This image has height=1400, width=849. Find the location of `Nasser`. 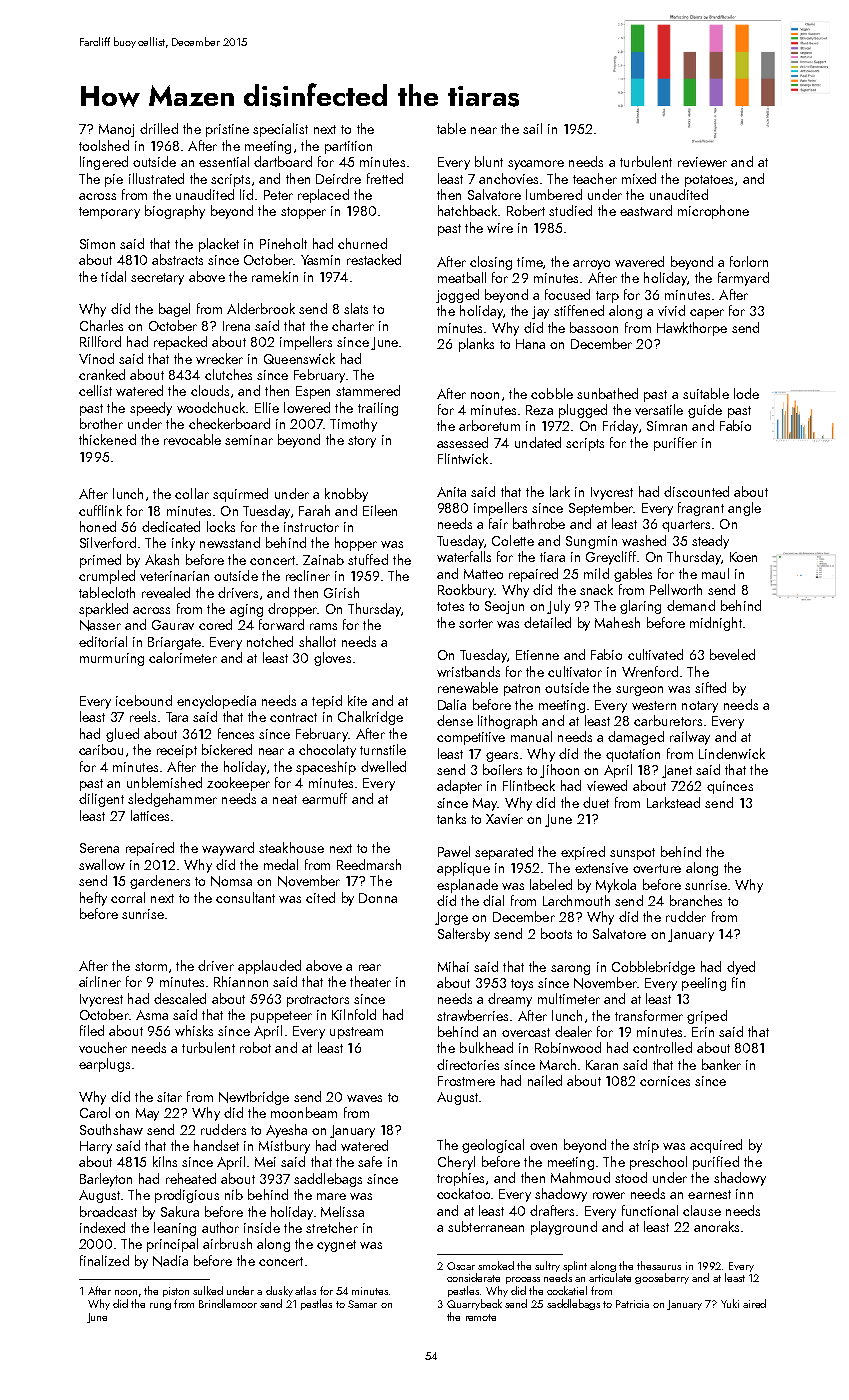

Nasser is located at coordinates (100, 625).
